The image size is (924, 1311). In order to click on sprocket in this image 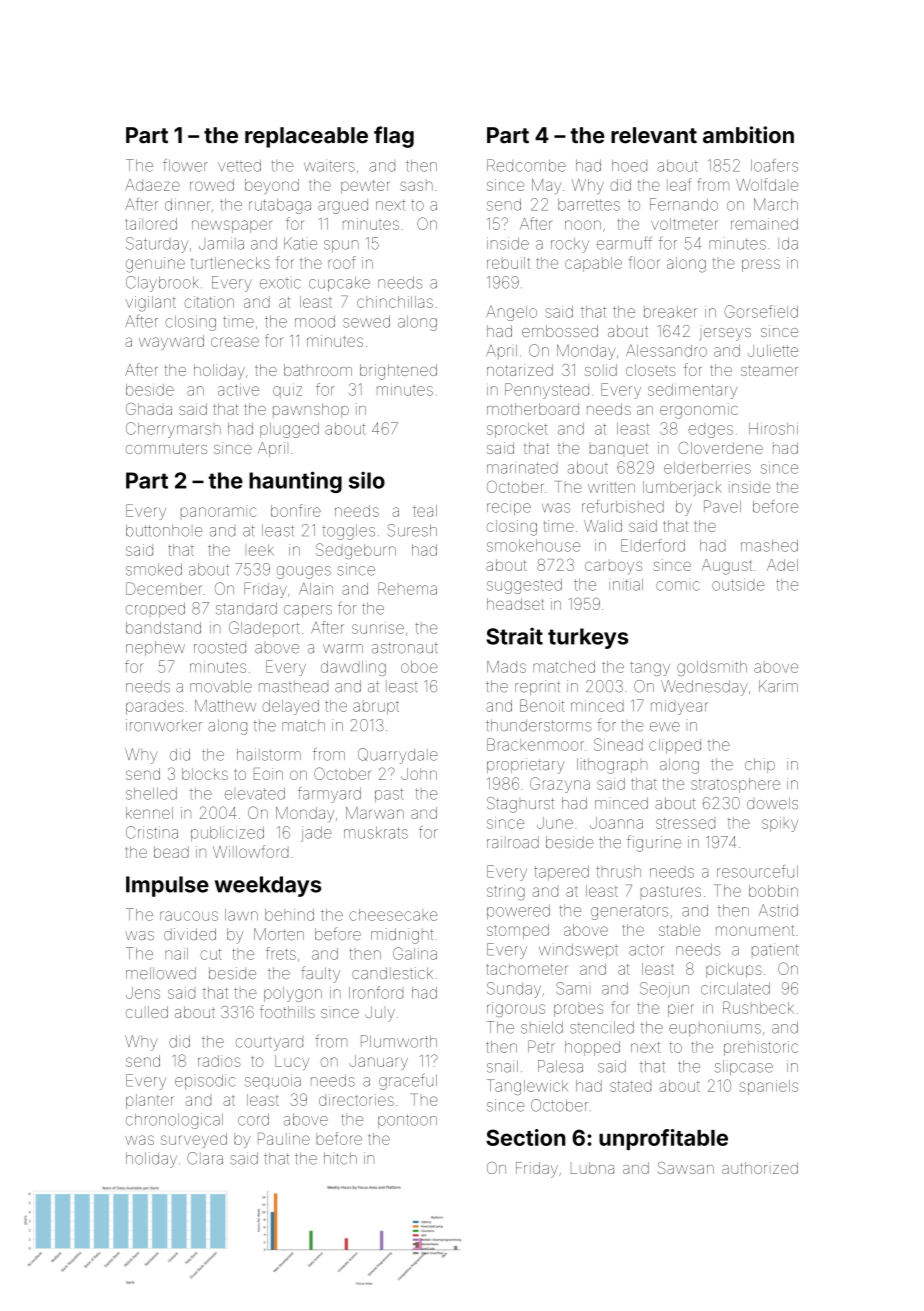, I will do `click(517, 430)`.
